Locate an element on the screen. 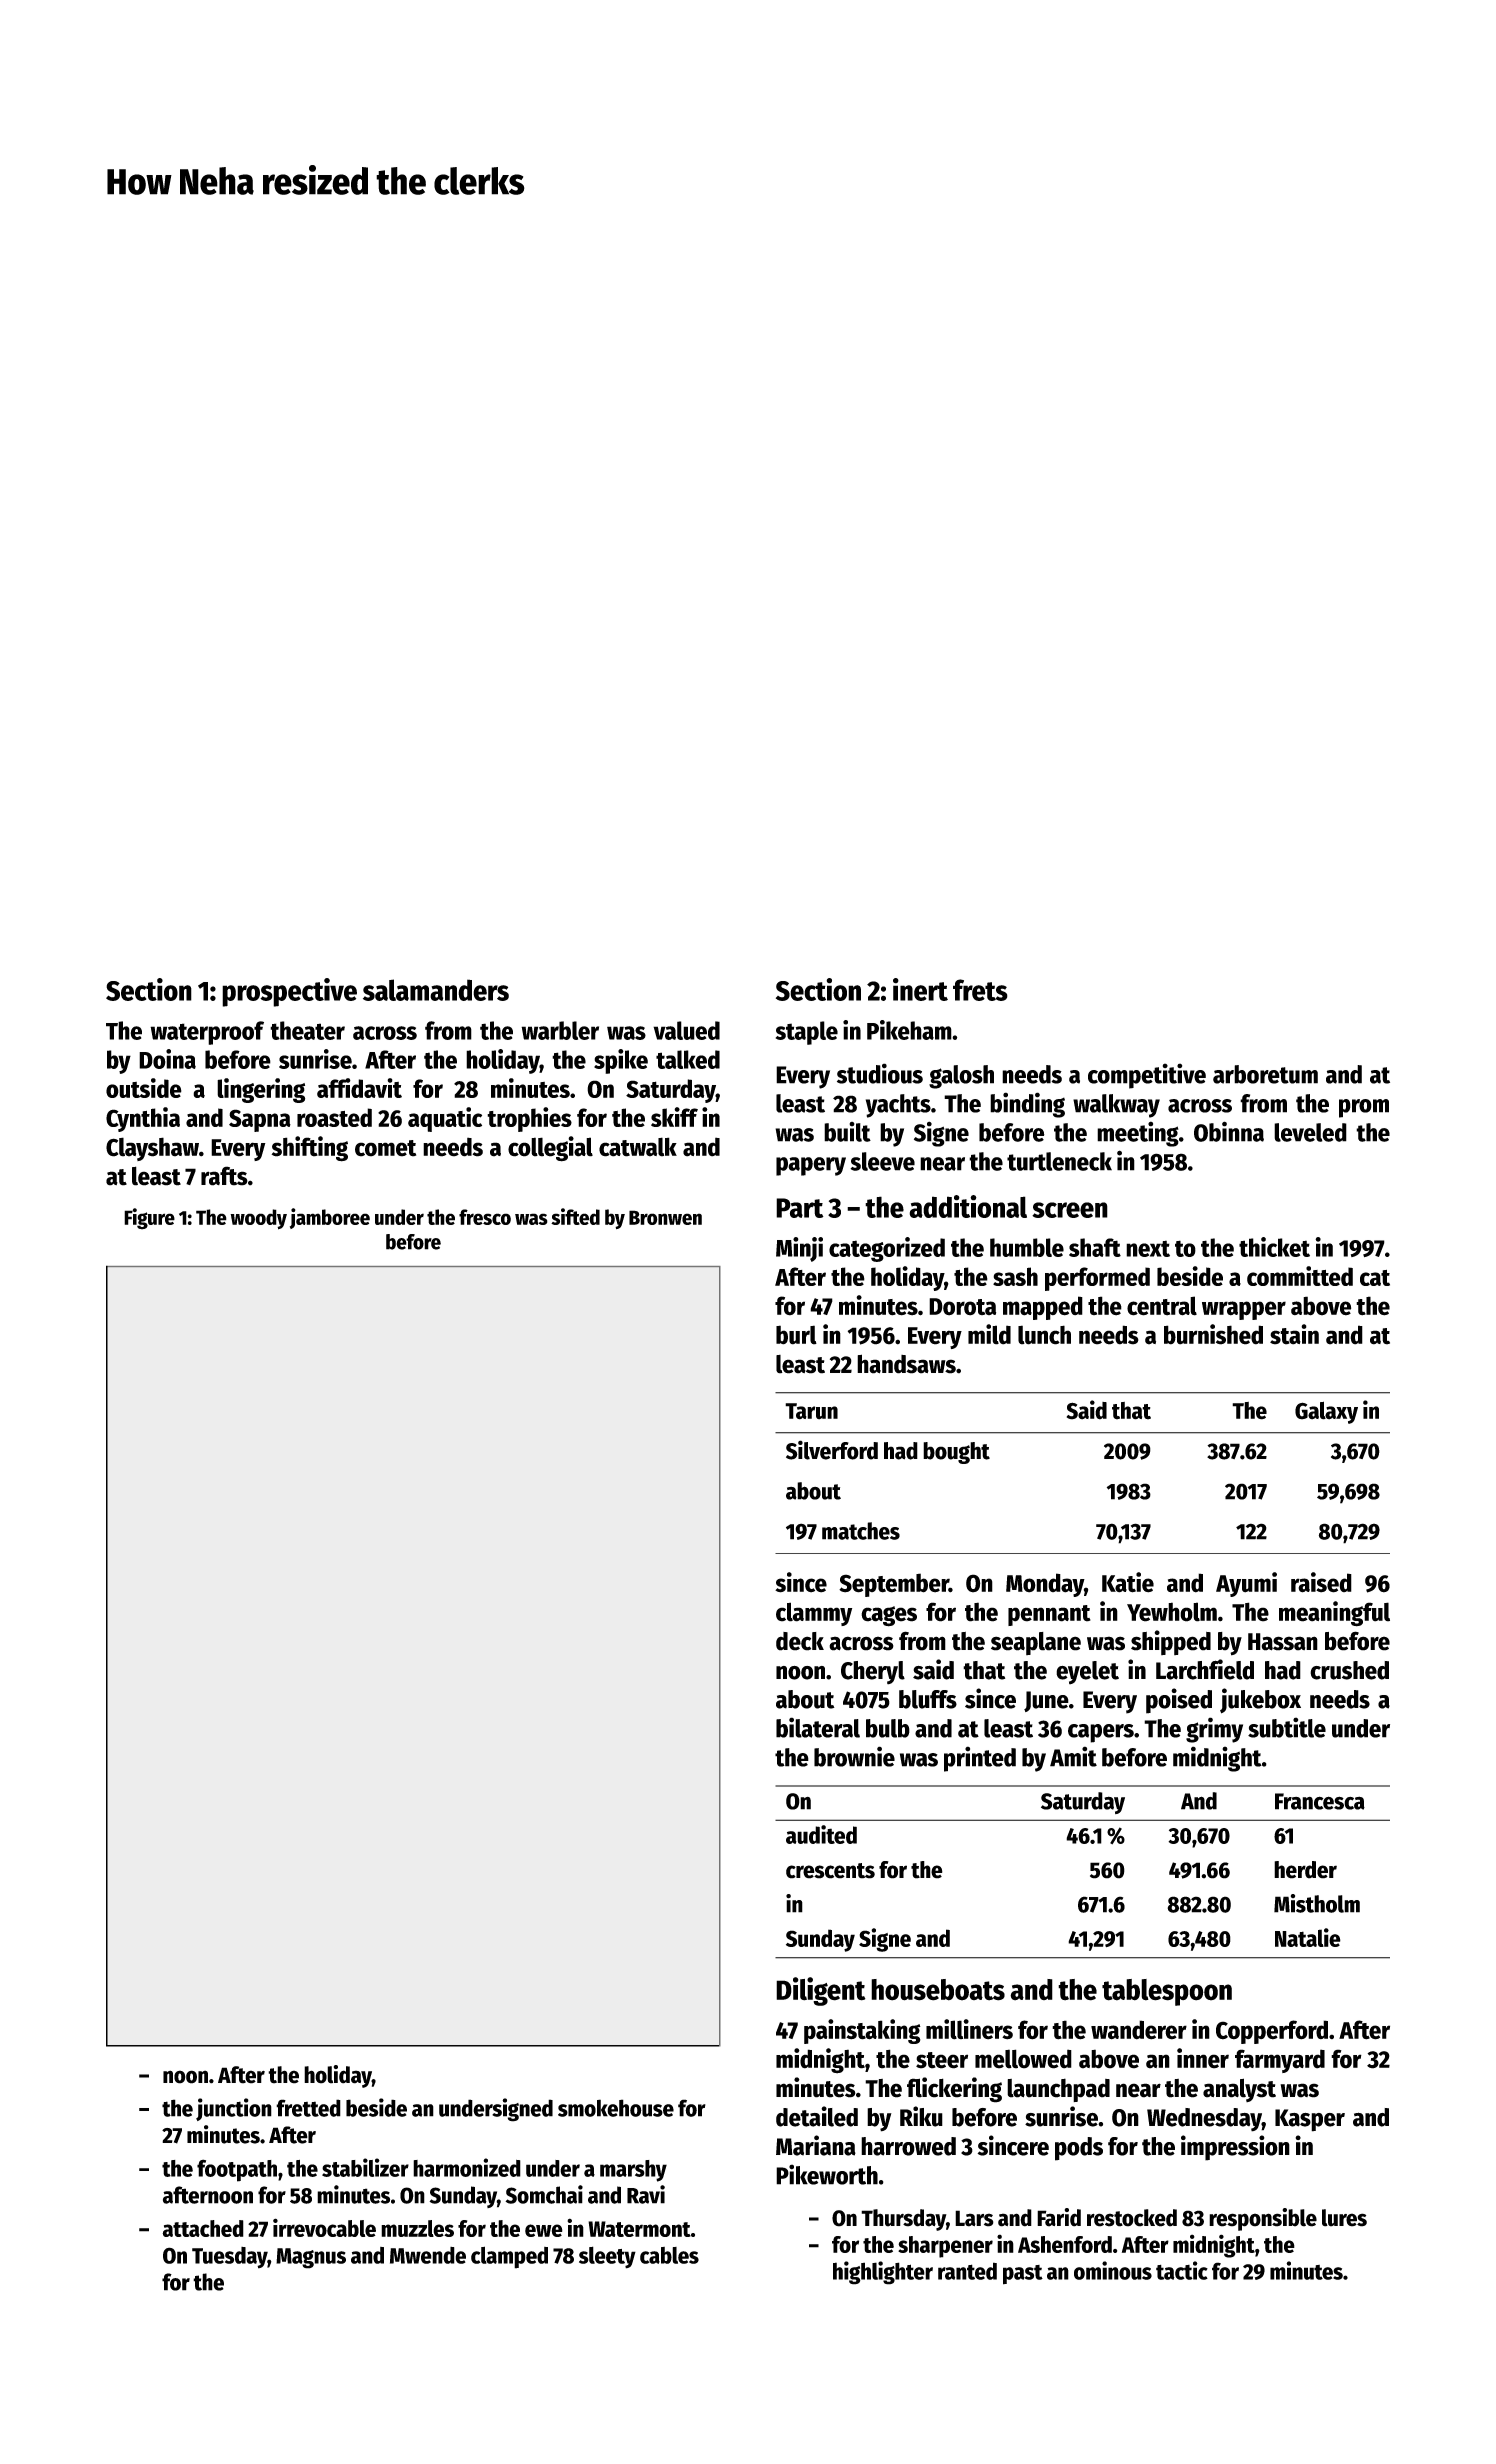  affidavit is located at coordinates (359, 1088).
